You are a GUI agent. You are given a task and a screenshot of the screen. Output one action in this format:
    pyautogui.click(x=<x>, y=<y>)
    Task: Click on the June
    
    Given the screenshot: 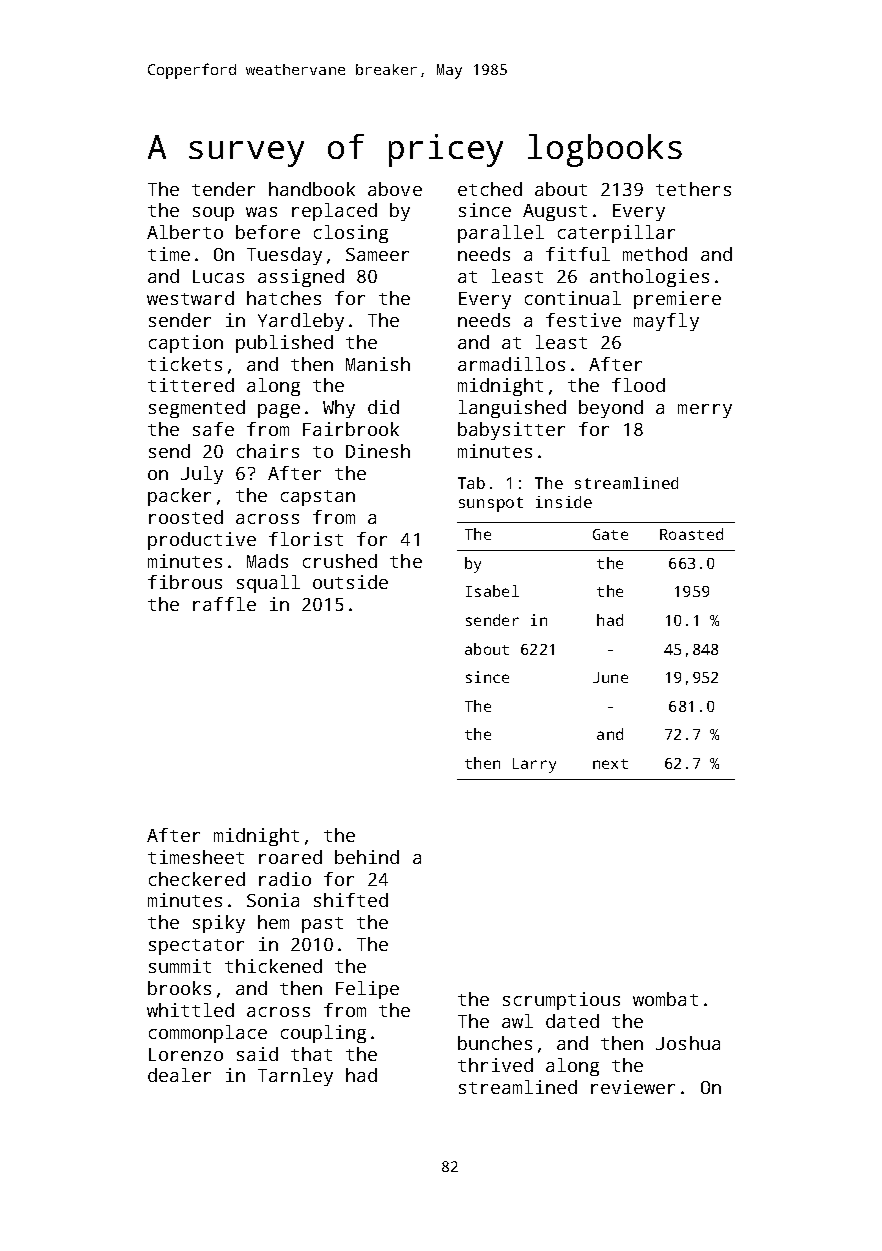 What is the action you would take?
    pyautogui.click(x=610, y=677)
